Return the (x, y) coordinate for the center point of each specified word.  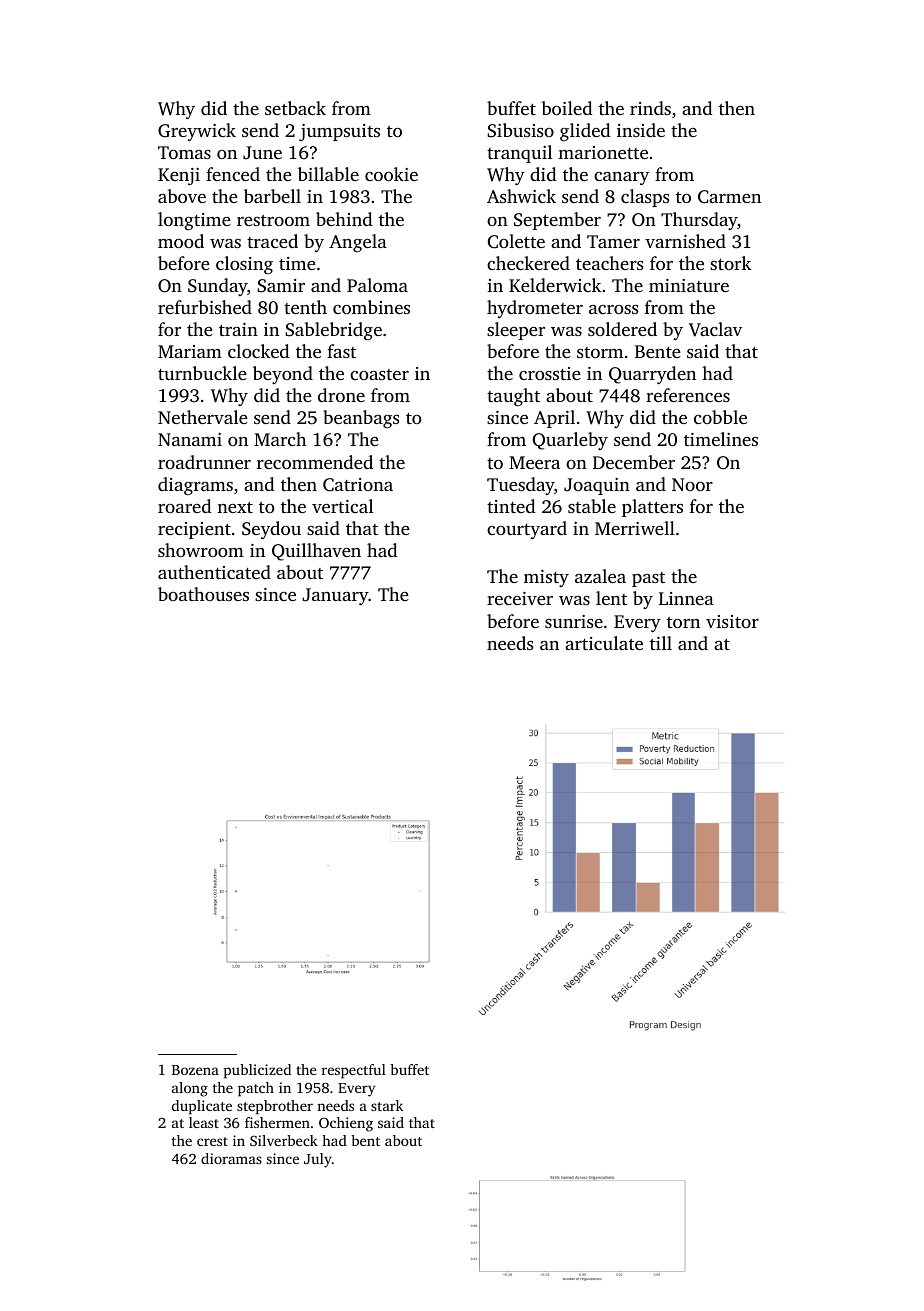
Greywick (197, 132)
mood (181, 241)
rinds (650, 108)
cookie (391, 174)
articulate (604, 643)
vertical (342, 506)
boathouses (203, 594)
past (648, 579)
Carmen (729, 197)
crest (212, 1141)
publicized (257, 1071)
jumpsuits (339, 132)
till (661, 643)
